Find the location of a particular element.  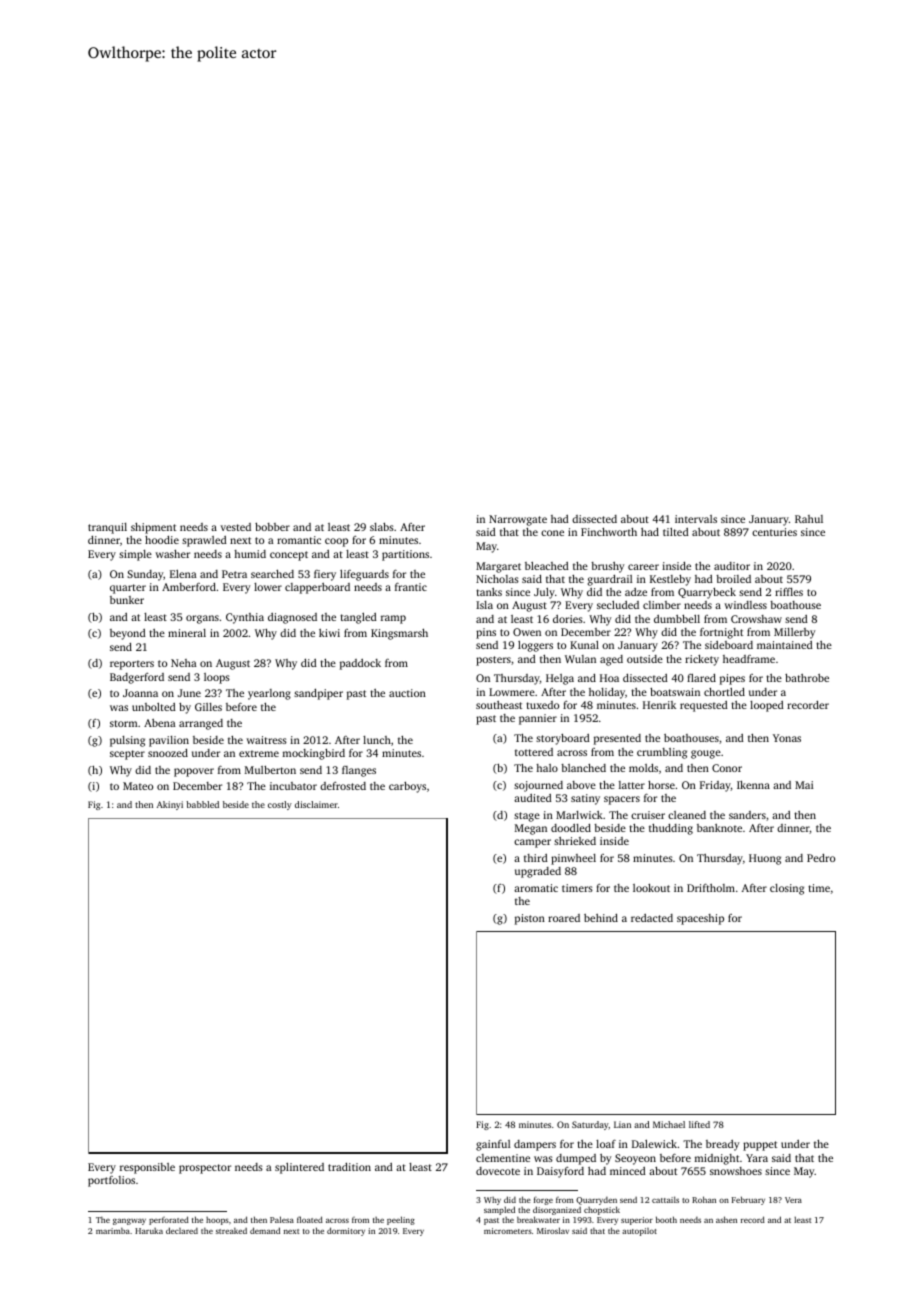

spaceship is located at coordinates (700, 919).
